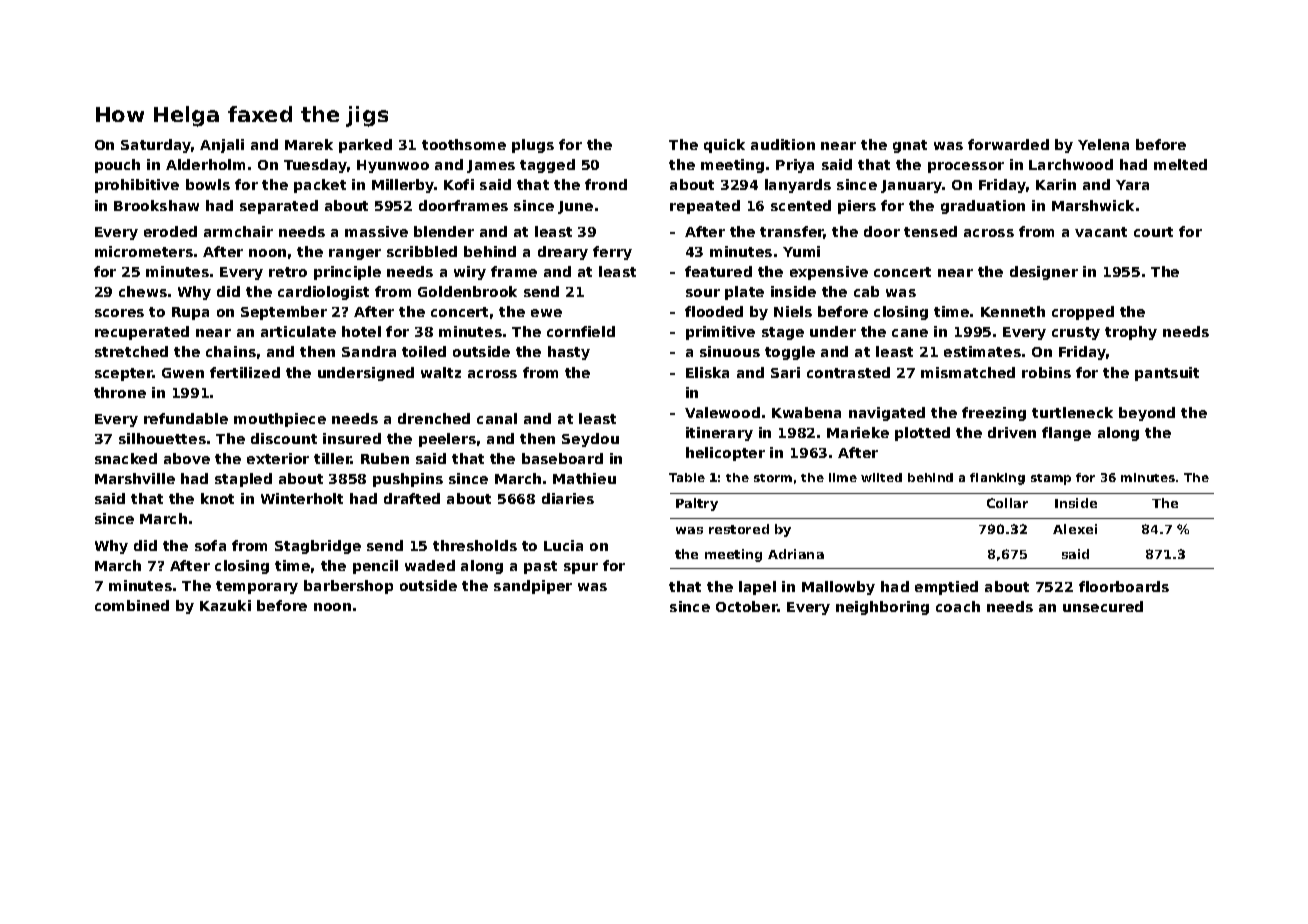  I want to click on sandpiper, so click(533, 587).
